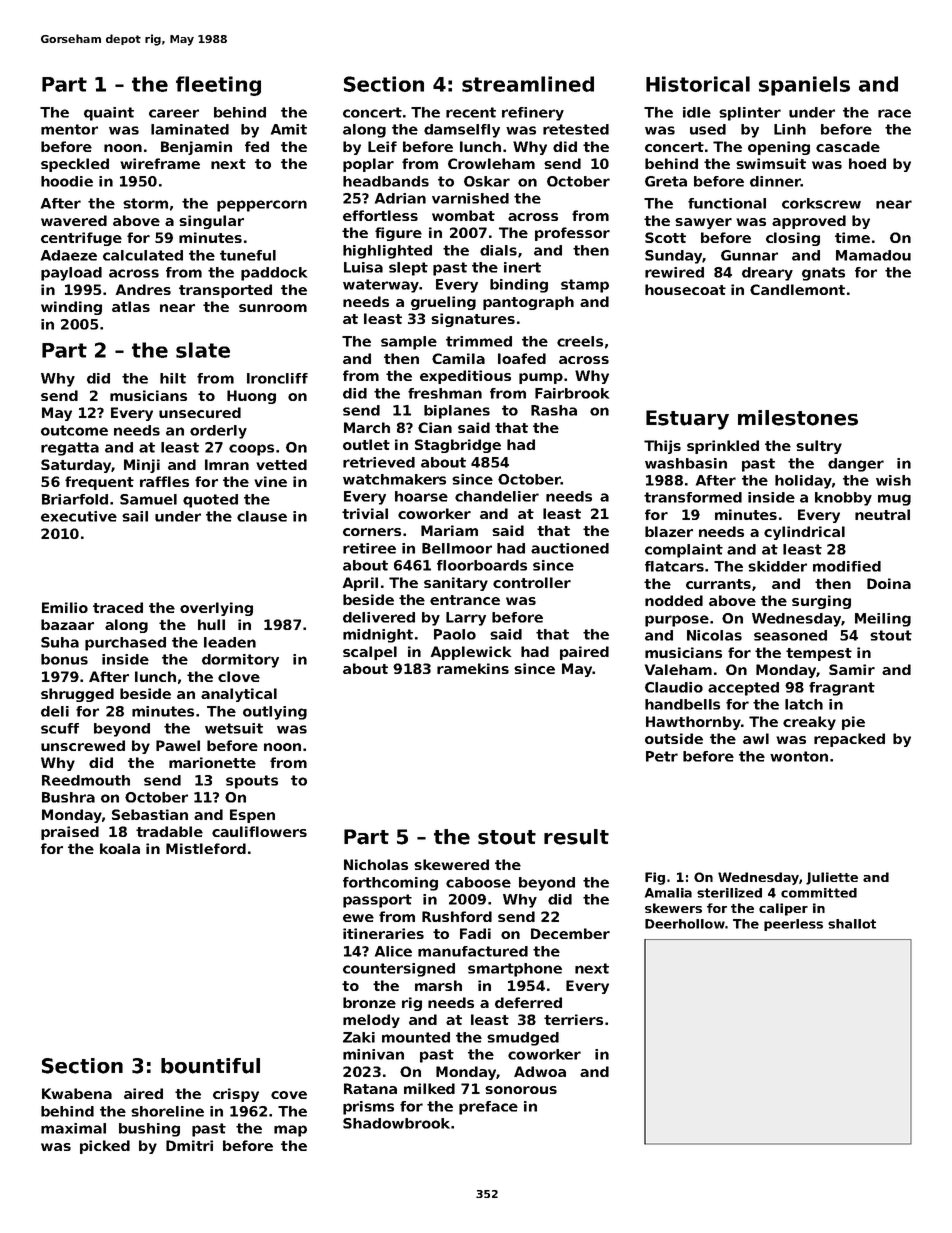 Image resolution: width=952 pixels, height=1233 pixels. I want to click on fleeting, so click(218, 86).
